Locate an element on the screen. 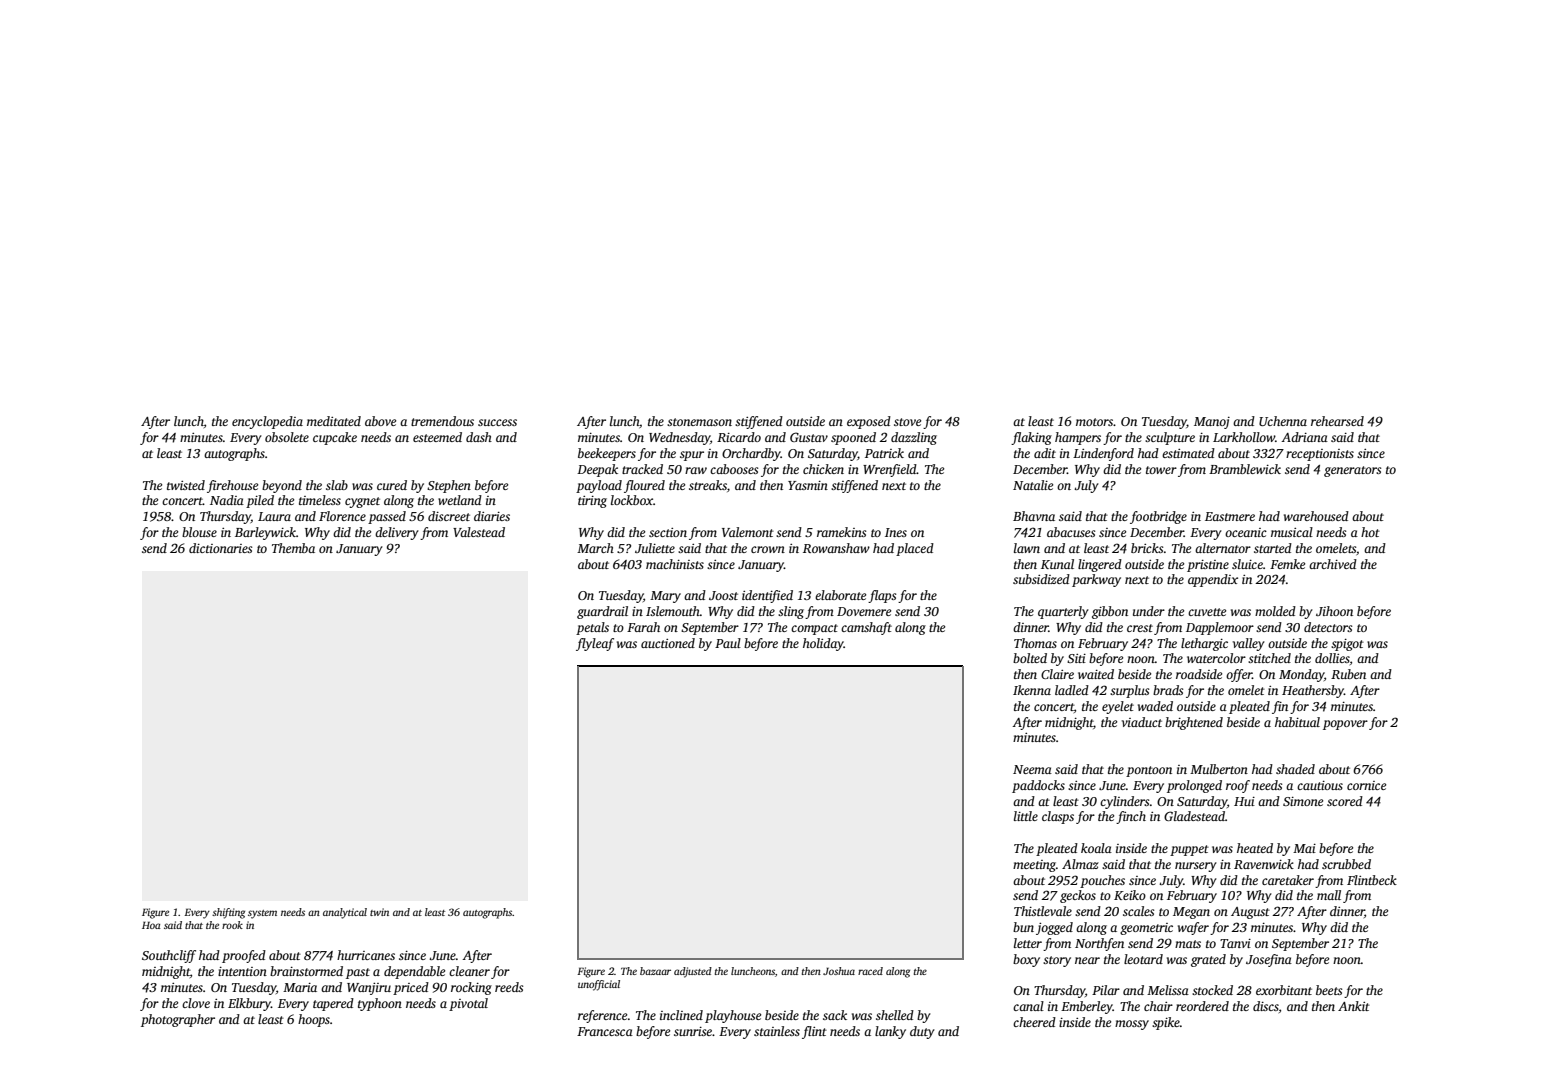  musical is located at coordinates (1292, 532).
